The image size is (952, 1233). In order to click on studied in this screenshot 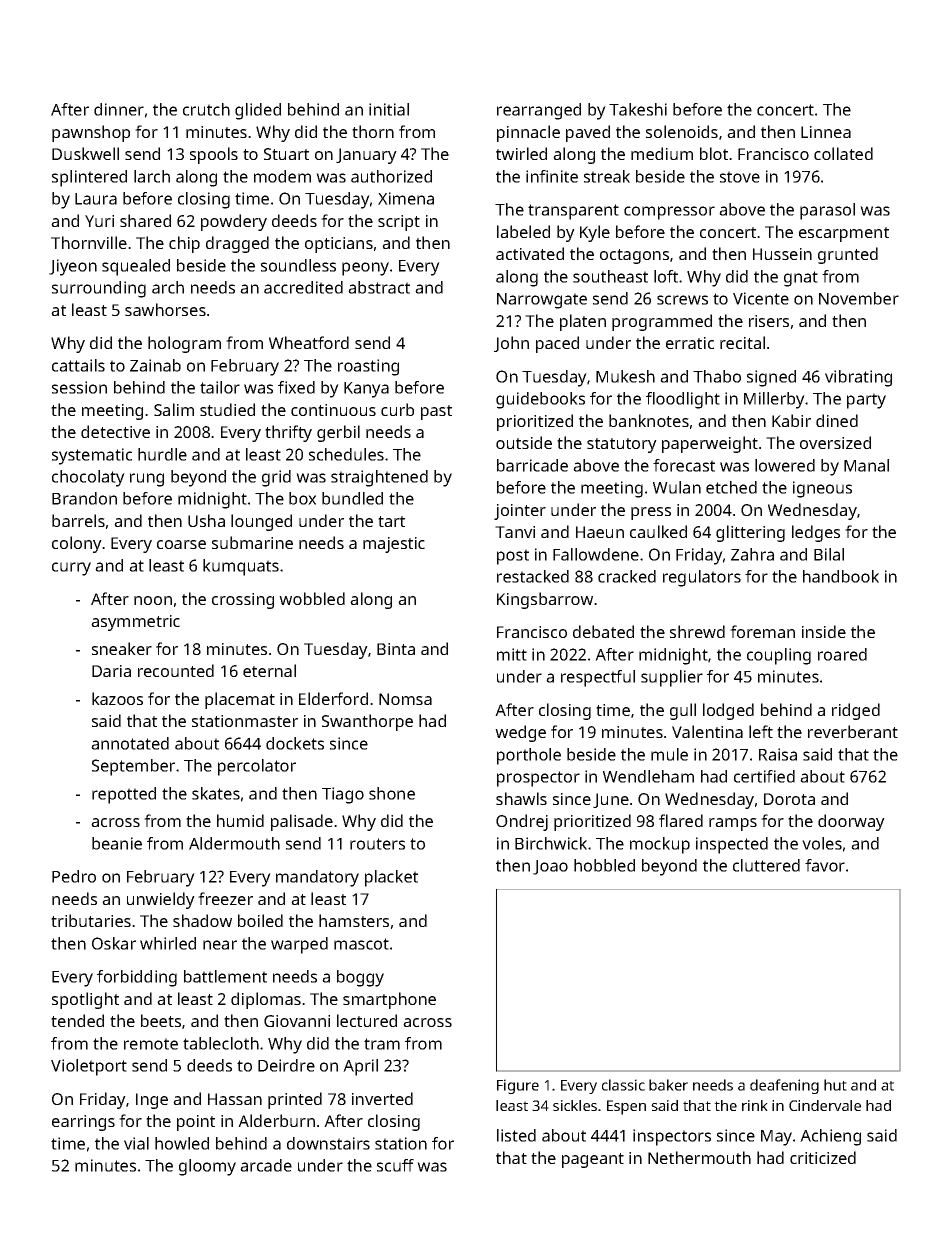, I will do `click(227, 409)`.
